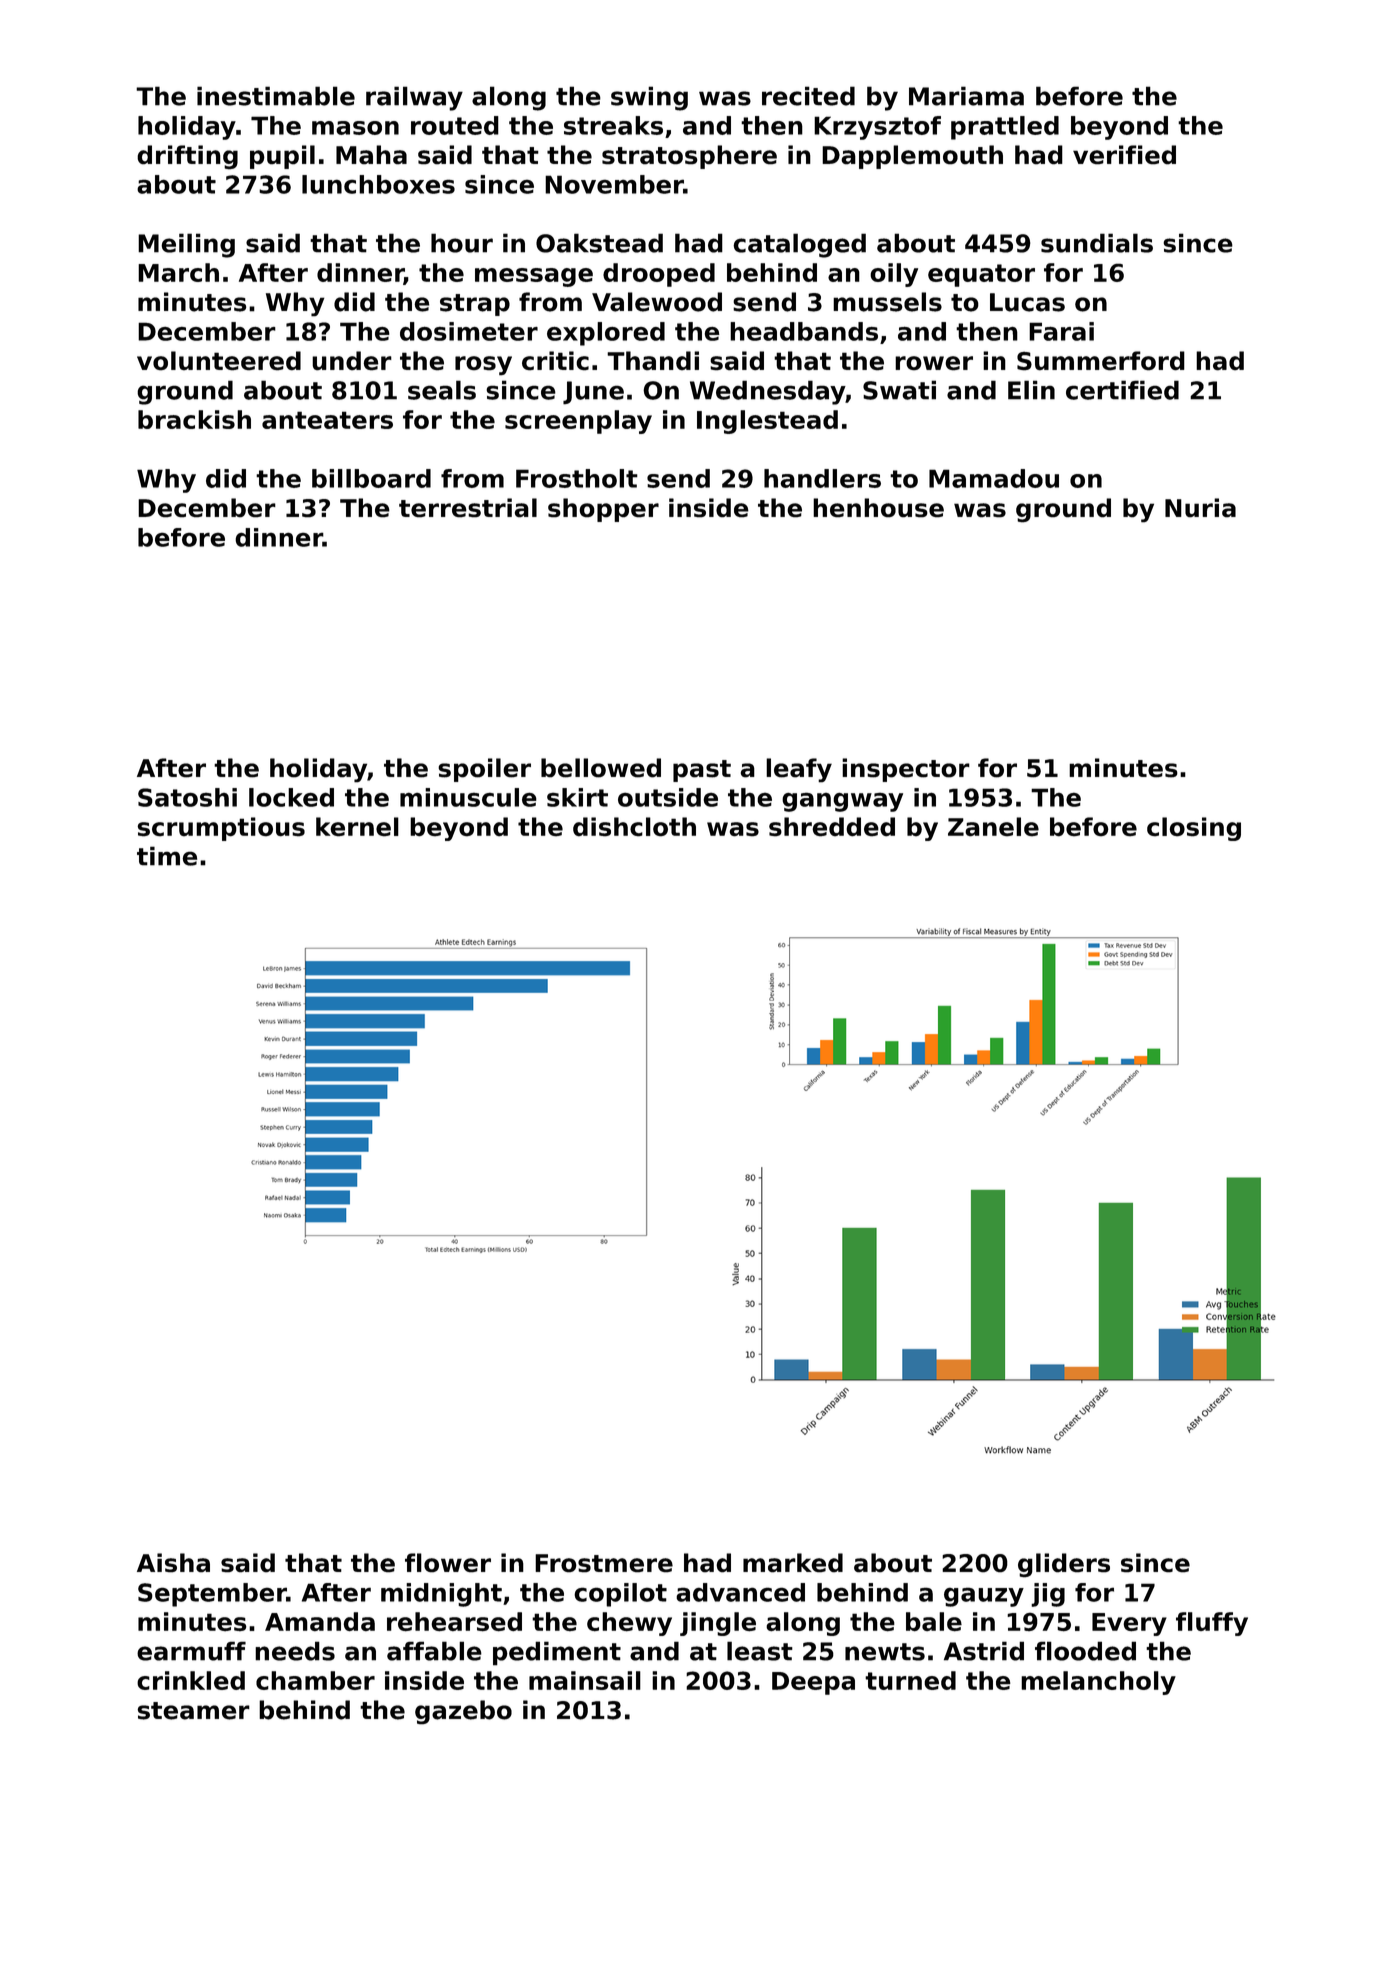 The width and height of the page is (1386, 1969). I want to click on verified, so click(1124, 155).
